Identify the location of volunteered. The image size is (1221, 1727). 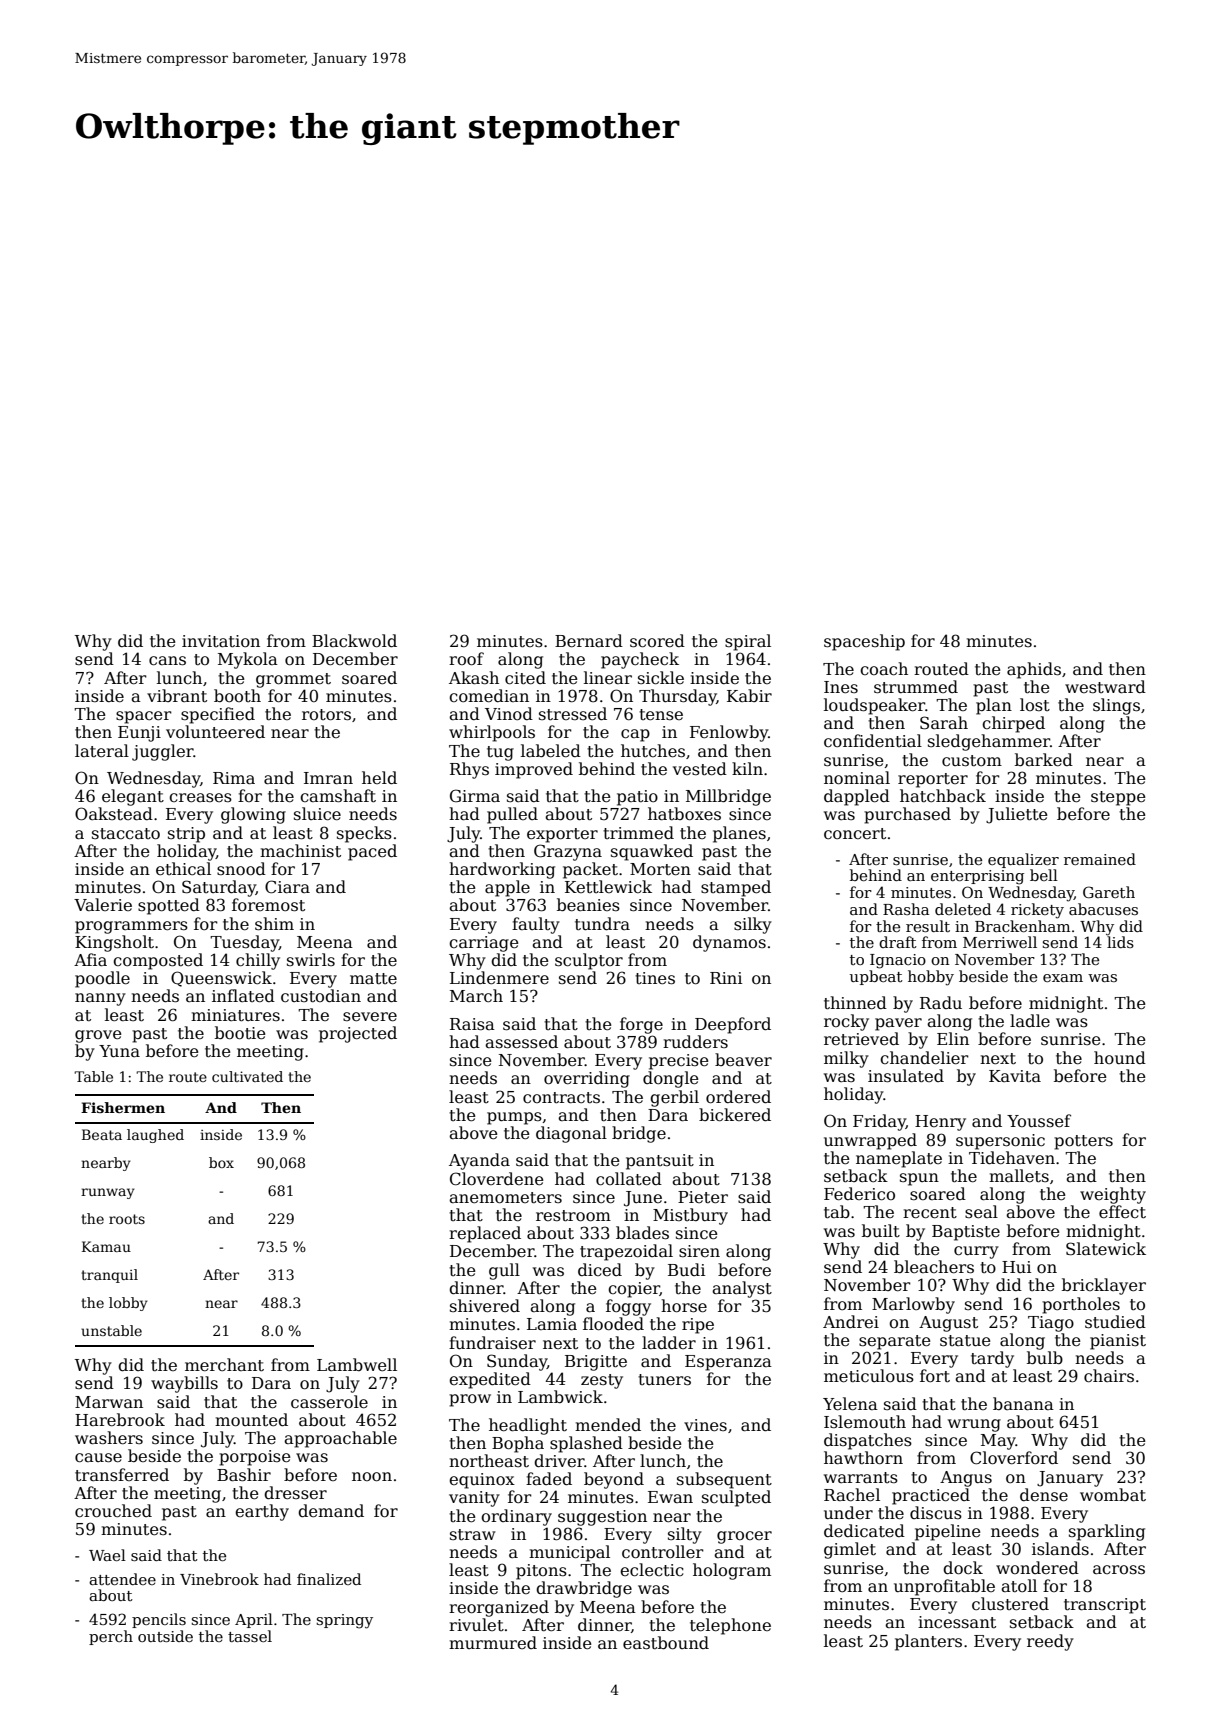
(215, 732).
